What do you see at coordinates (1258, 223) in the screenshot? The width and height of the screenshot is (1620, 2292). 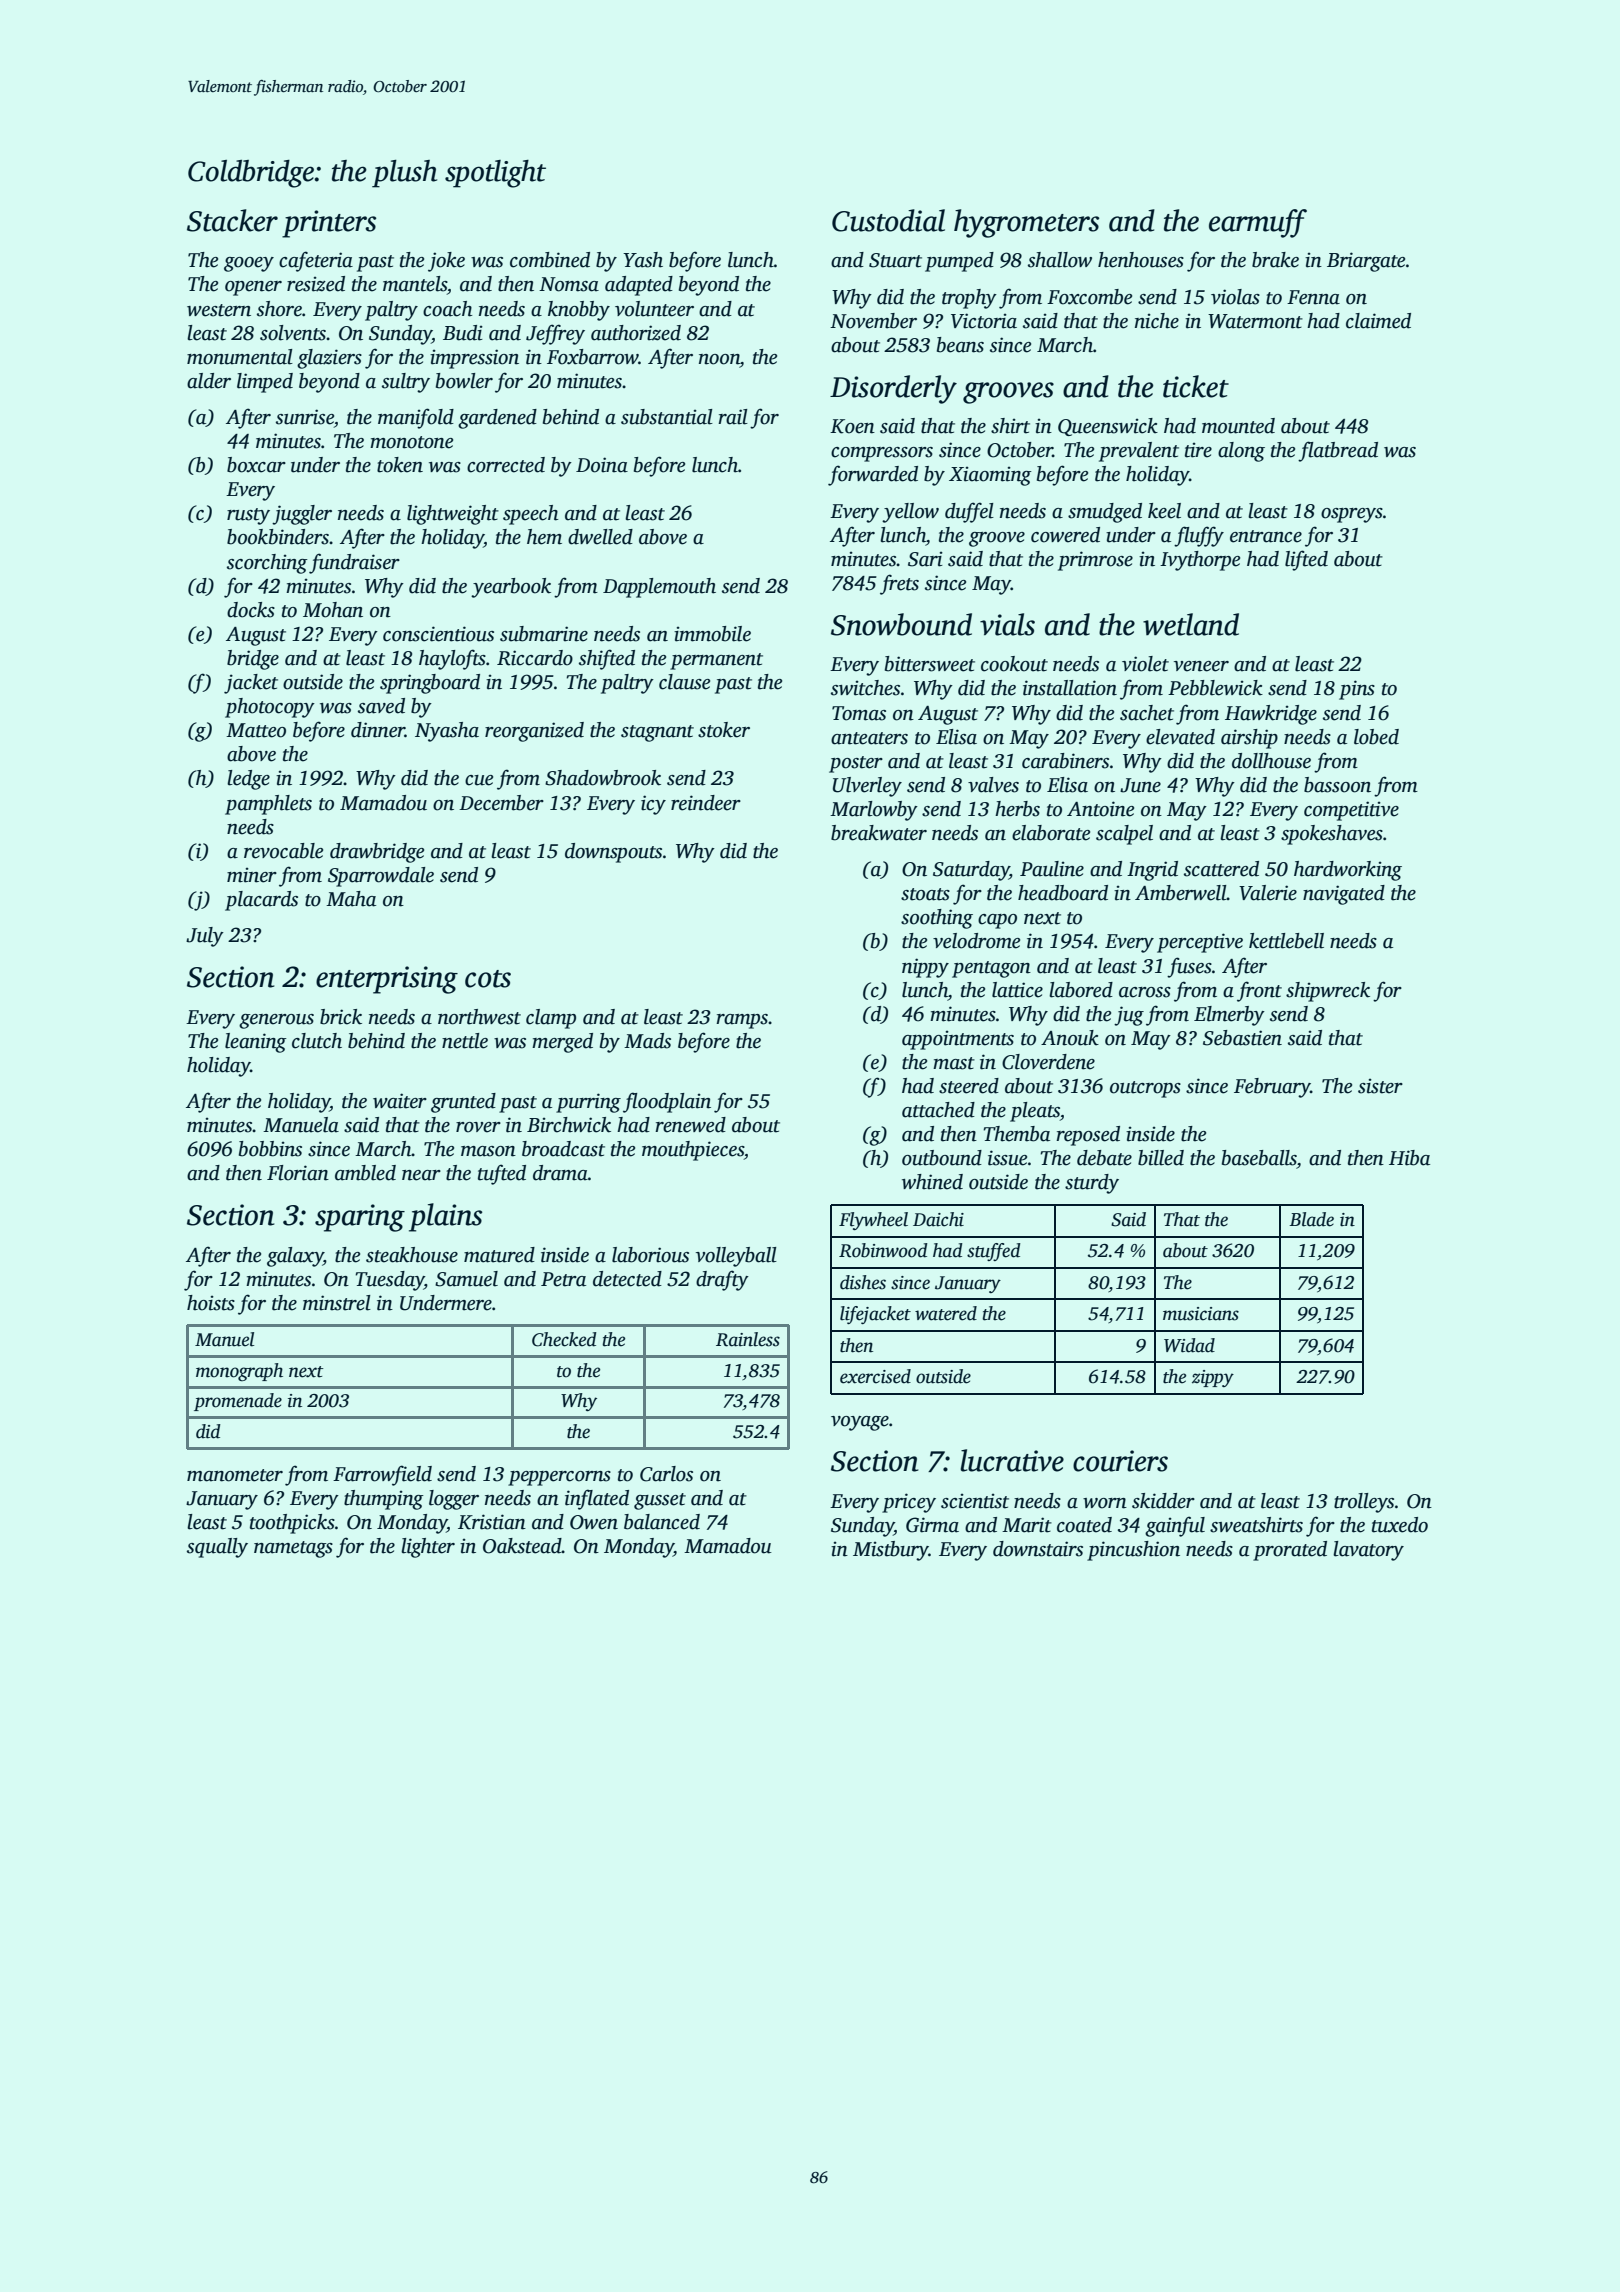 I see `earmuff` at bounding box center [1258, 223].
